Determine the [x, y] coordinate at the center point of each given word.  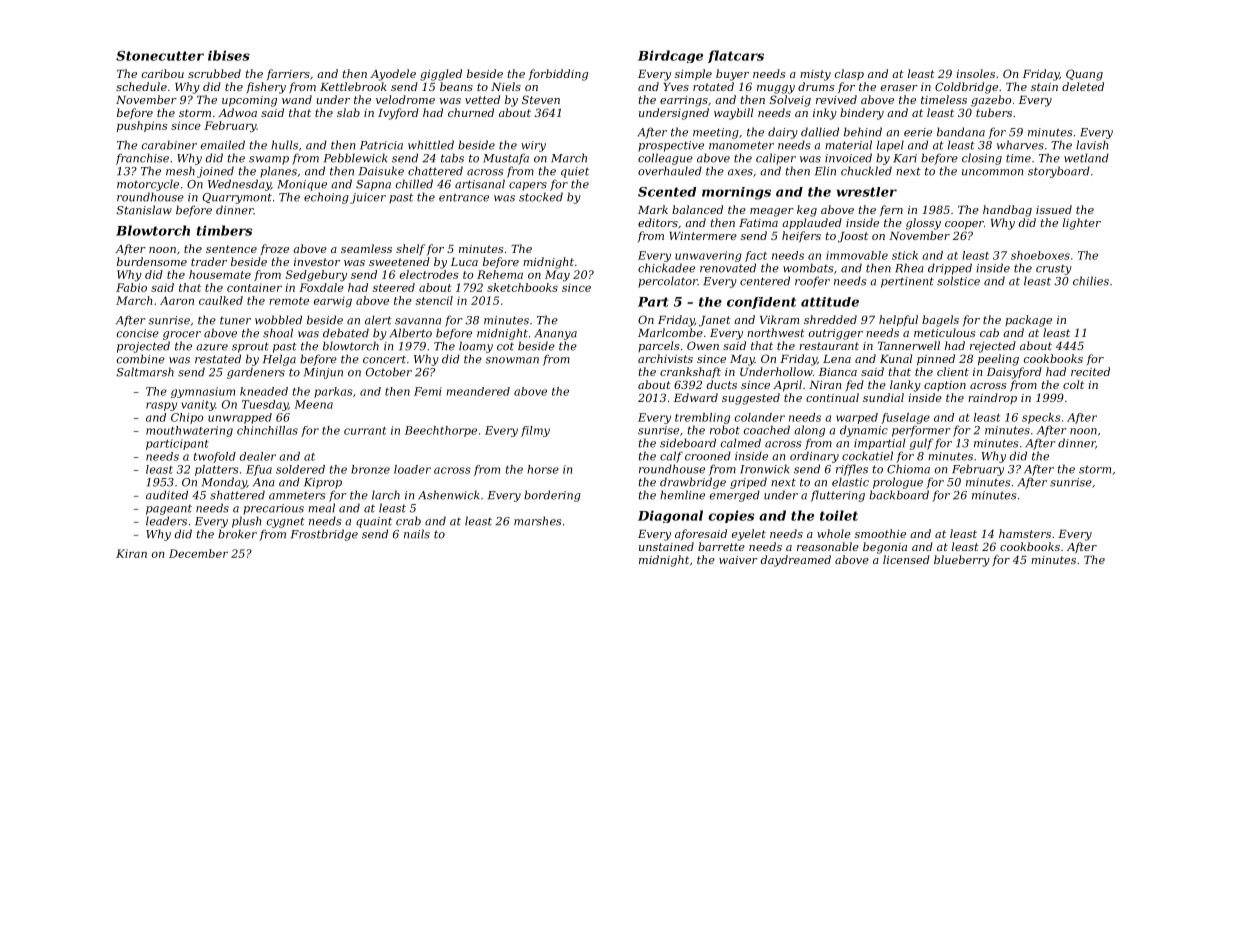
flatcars [736, 56]
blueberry [962, 561]
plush [246, 522]
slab [348, 112]
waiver [738, 560]
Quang [1084, 75]
